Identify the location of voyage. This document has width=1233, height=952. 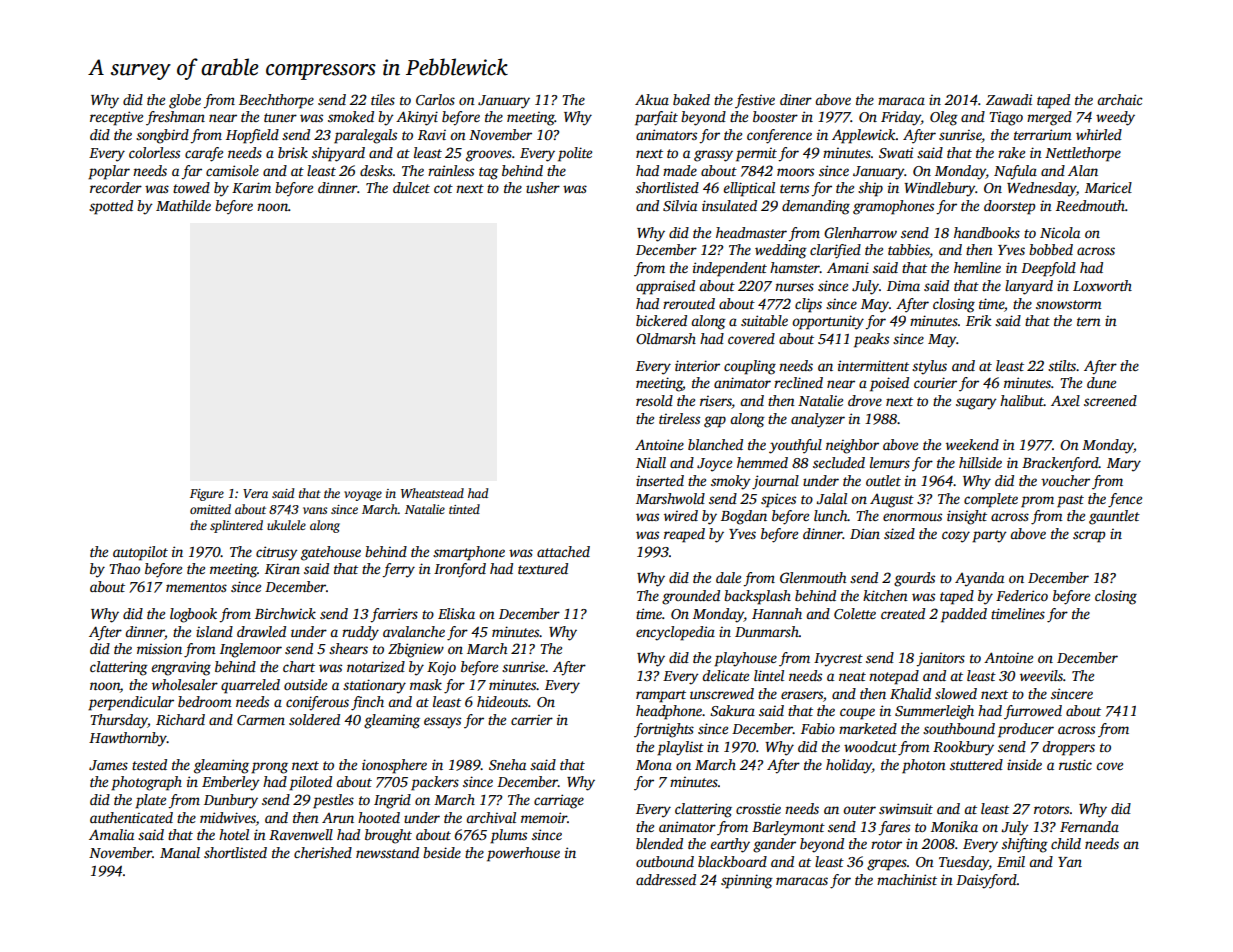
(363, 496).
